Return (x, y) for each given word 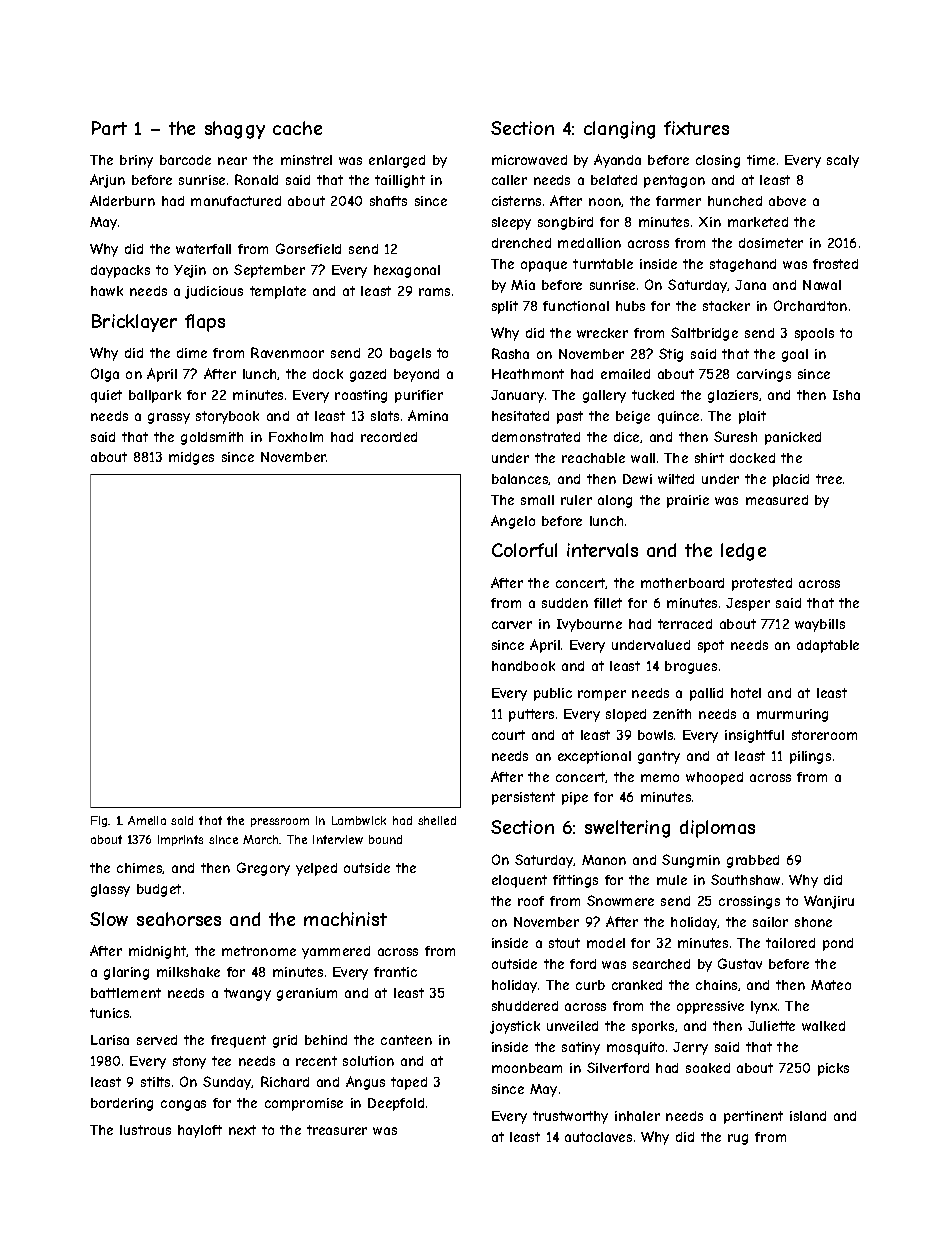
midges (191, 458)
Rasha (510, 353)
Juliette (771, 1026)
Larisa (110, 1040)
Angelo (513, 522)
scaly (843, 161)
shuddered (525, 1006)
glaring (126, 973)
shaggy (235, 130)
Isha (846, 395)
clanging (619, 130)
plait (752, 417)
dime (192, 353)
